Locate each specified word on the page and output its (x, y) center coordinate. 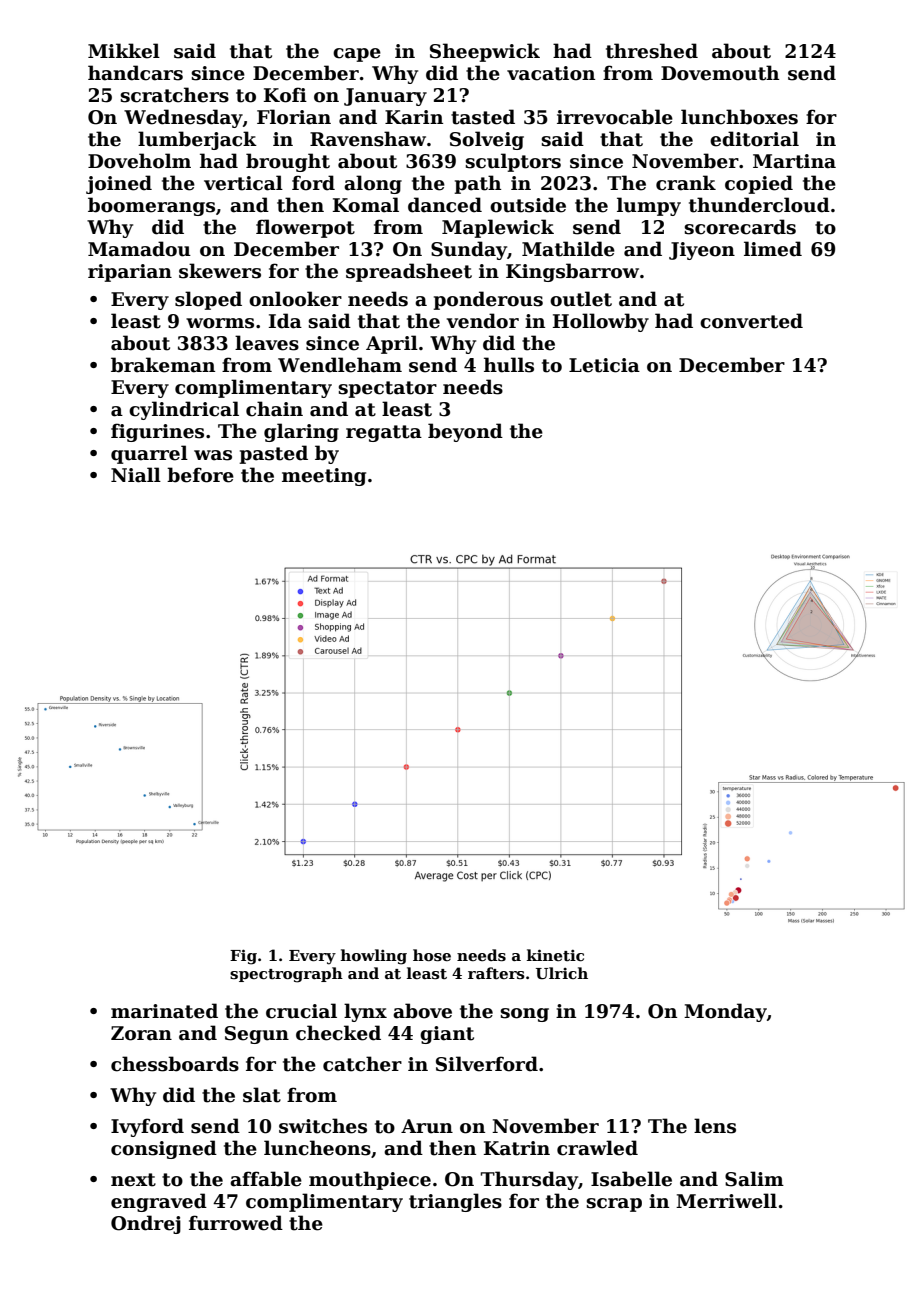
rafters (496, 973)
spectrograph (286, 975)
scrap (614, 1205)
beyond (465, 432)
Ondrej (146, 1224)
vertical (243, 183)
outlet (581, 299)
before (200, 475)
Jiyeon (702, 251)
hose (432, 955)
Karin (414, 117)
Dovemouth (720, 73)
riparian (130, 273)
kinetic (555, 955)
